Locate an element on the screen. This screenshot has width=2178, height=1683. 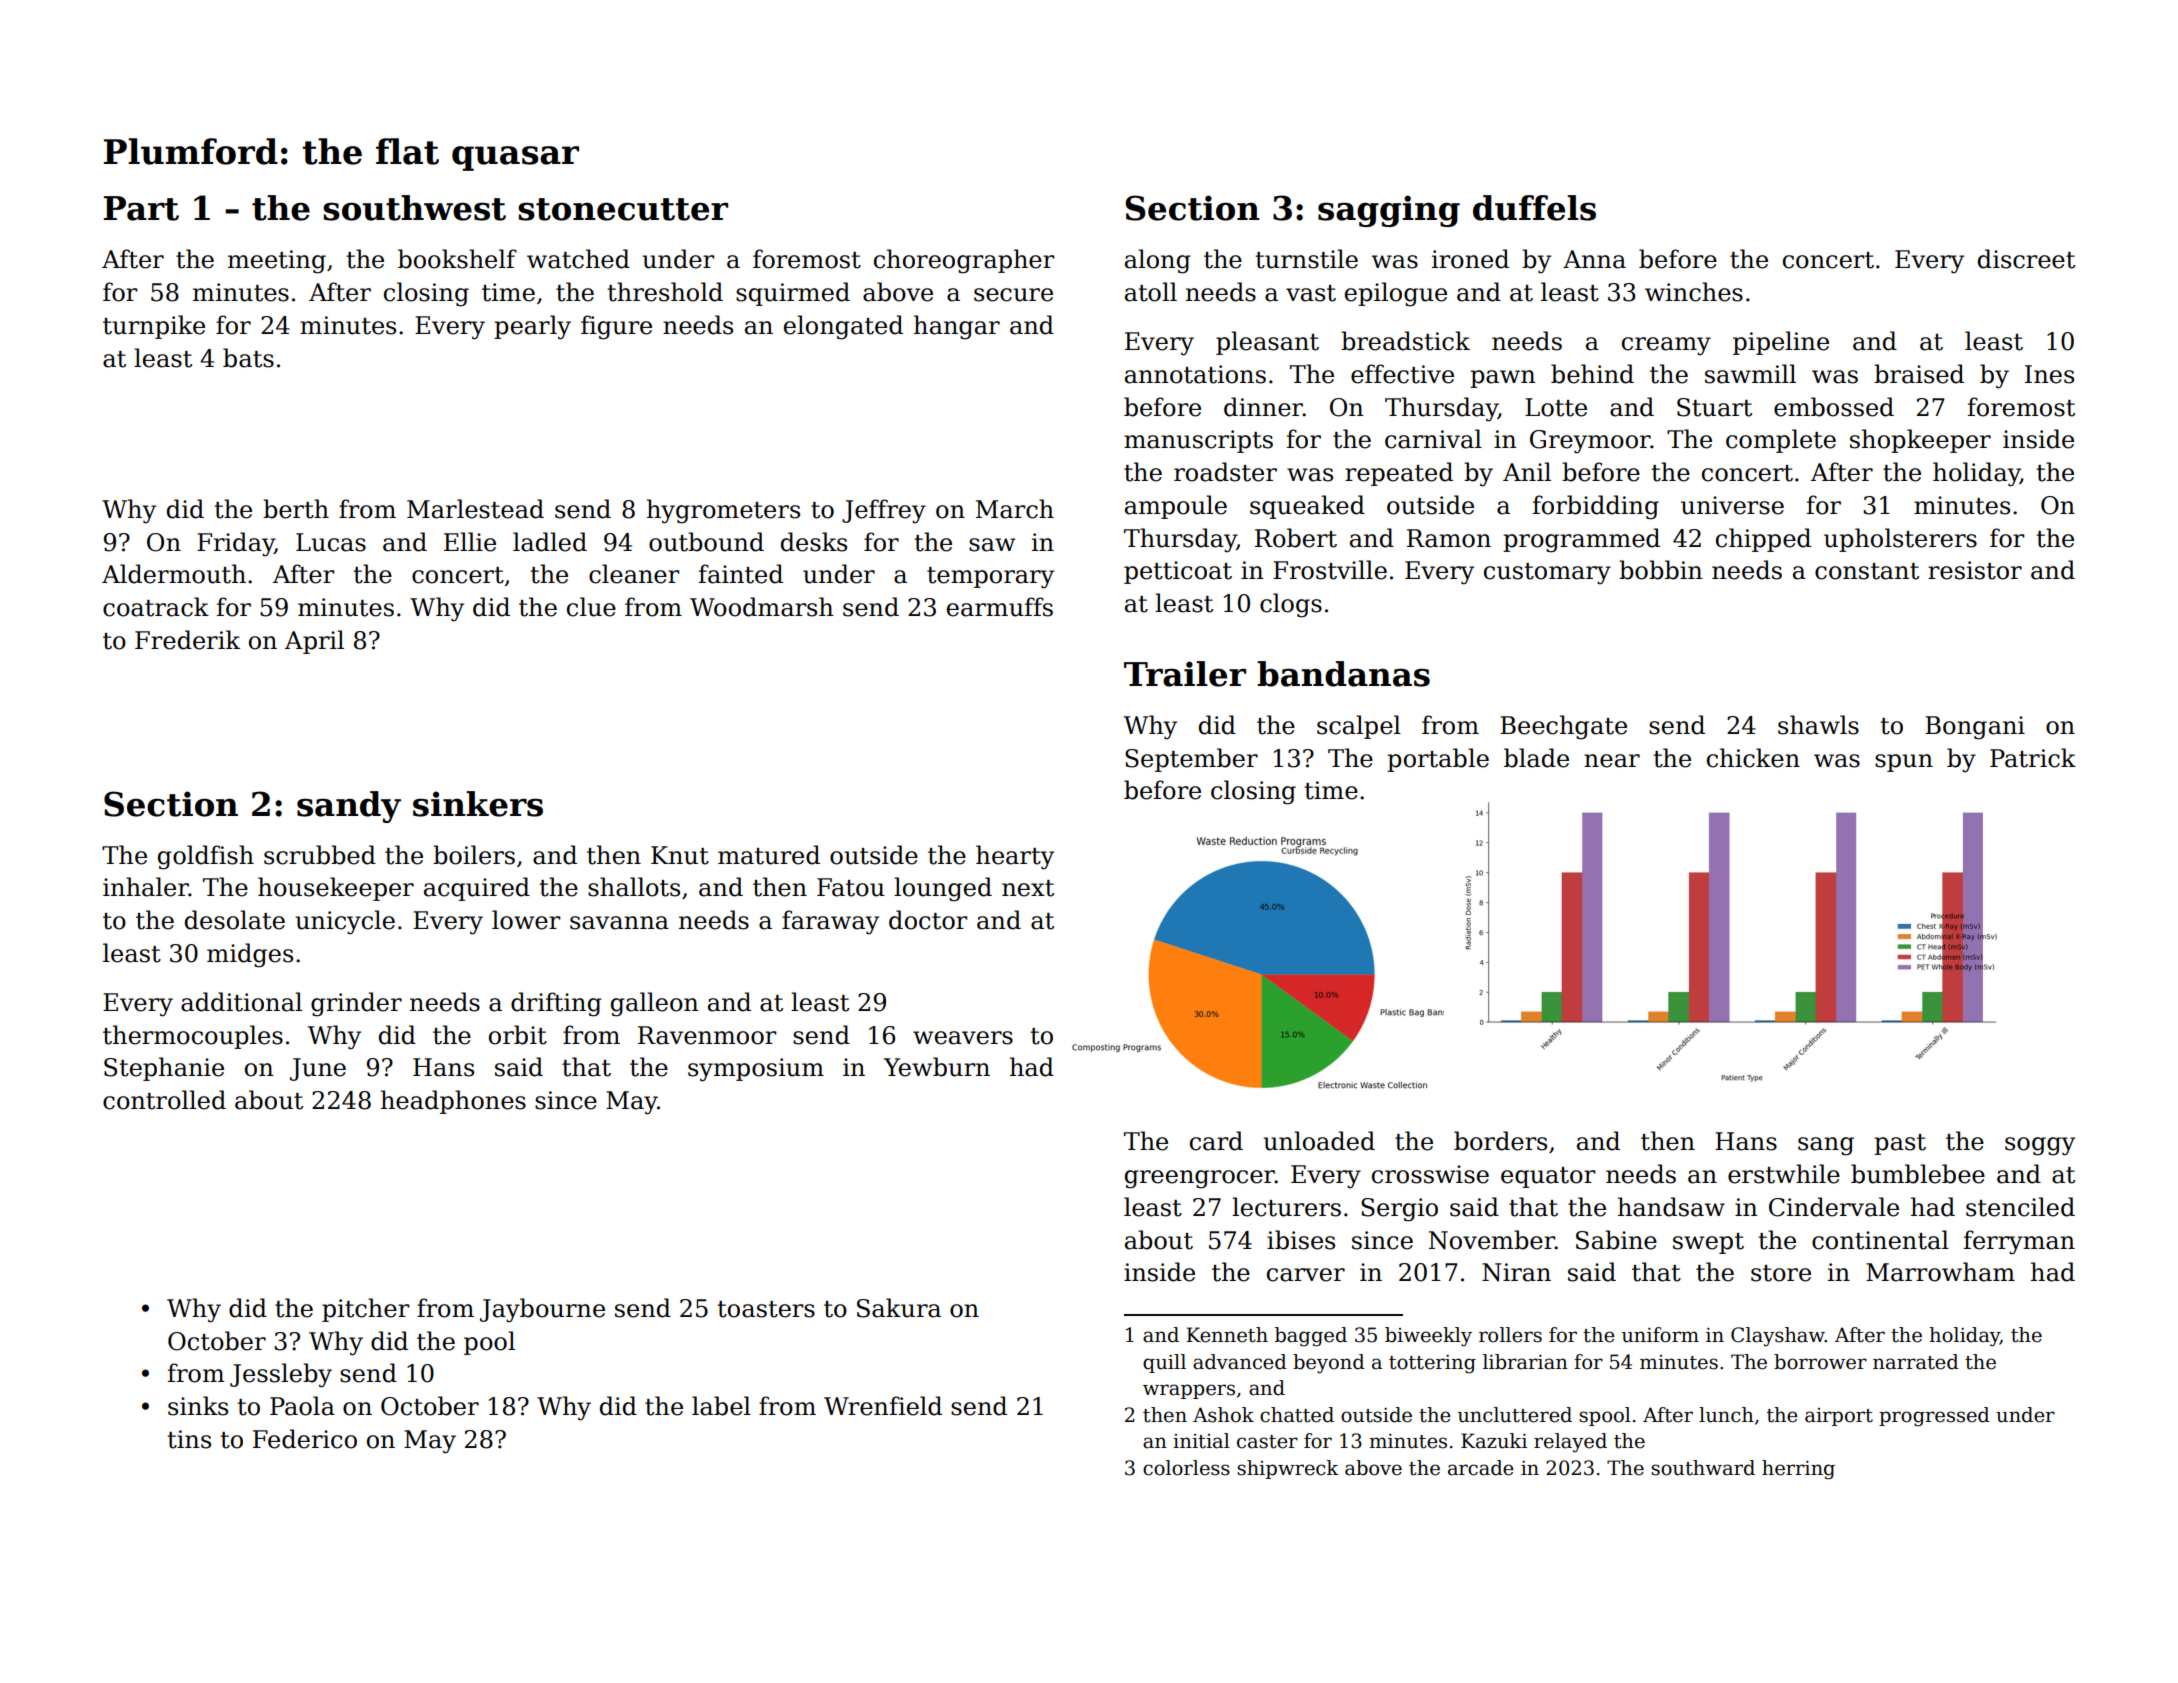
bats is located at coordinates (248, 358).
